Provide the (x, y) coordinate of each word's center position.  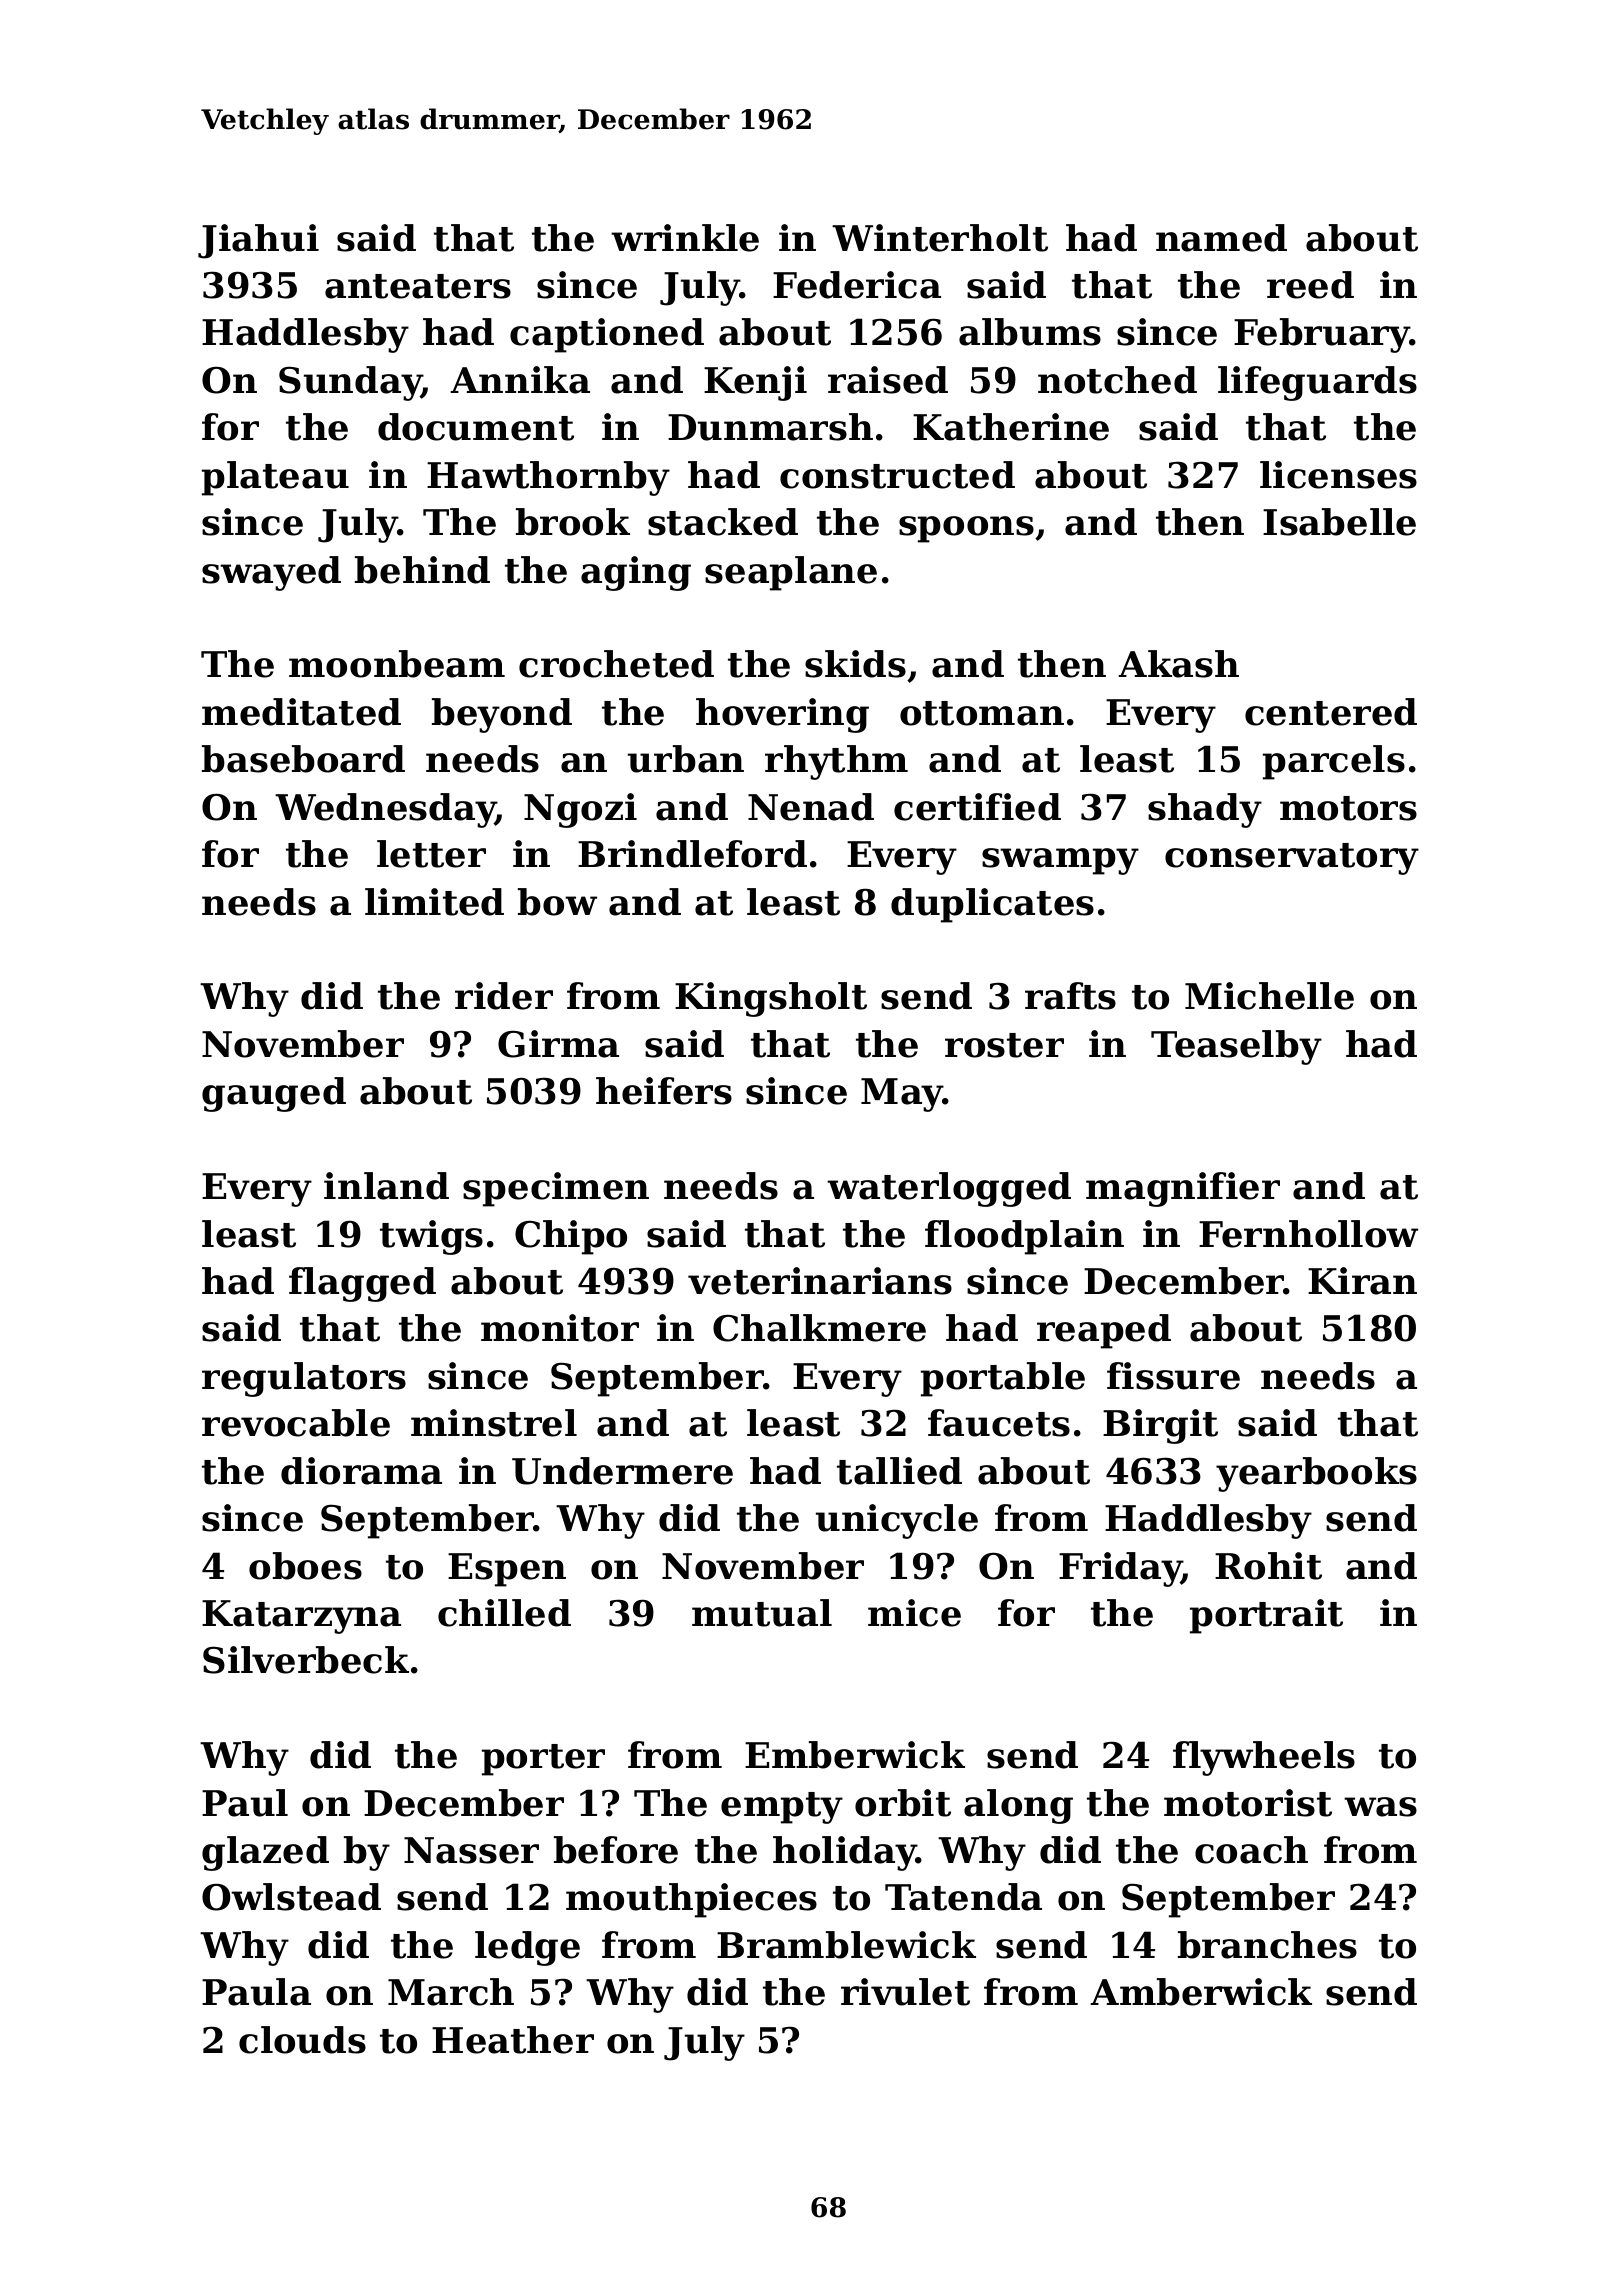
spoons (966, 529)
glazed (265, 1853)
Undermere (622, 1471)
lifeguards (1317, 383)
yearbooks (1316, 1474)
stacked (723, 522)
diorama (361, 1471)
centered (1331, 712)
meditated (301, 712)
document (476, 427)
